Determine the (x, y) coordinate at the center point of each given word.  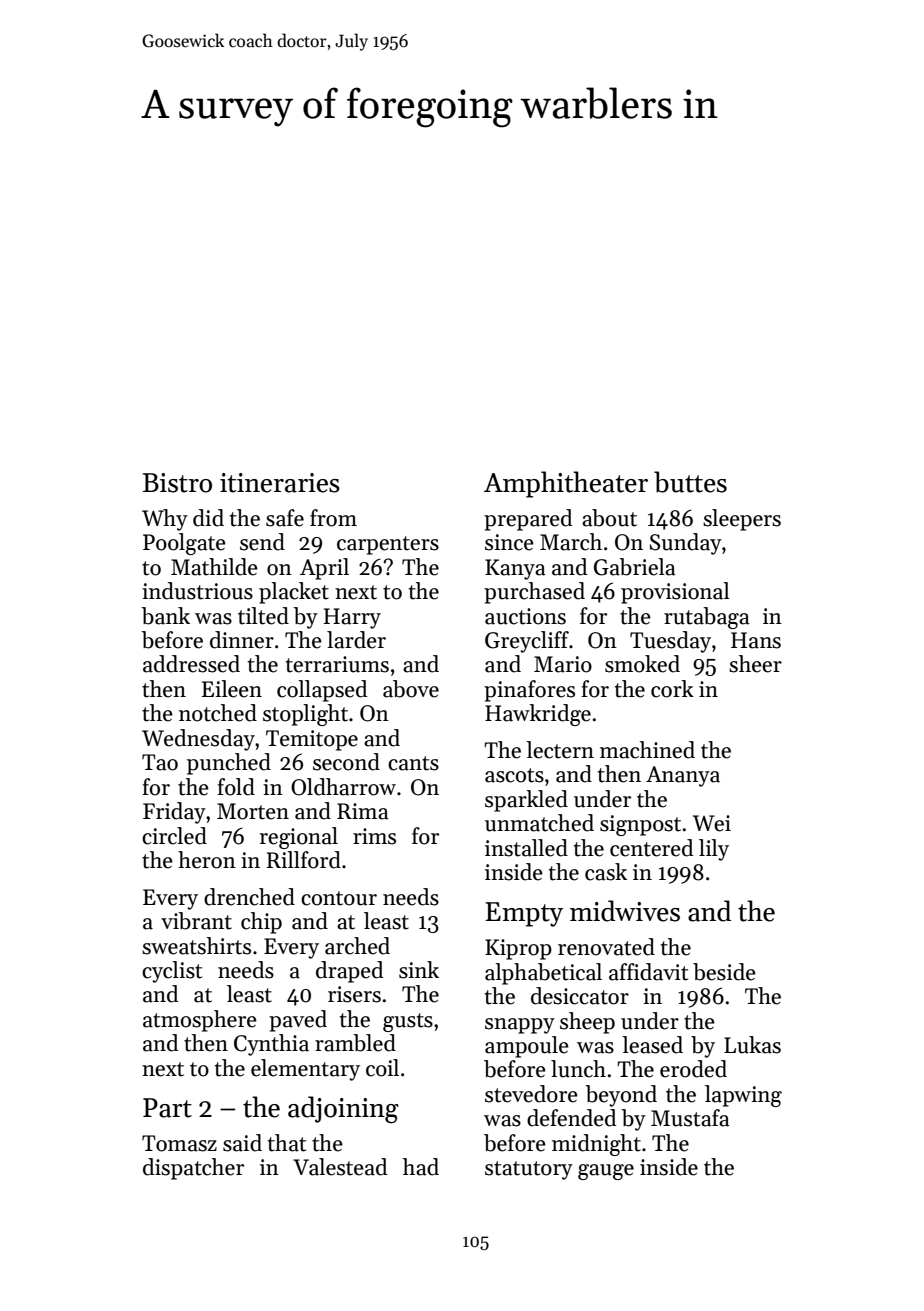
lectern (560, 750)
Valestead (340, 1167)
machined (647, 750)
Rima (363, 811)
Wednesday (198, 740)
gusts (408, 1022)
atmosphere (200, 1021)
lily (714, 850)
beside (724, 972)
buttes (690, 482)
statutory (529, 1170)
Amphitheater (566, 484)
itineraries (280, 483)
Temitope (312, 740)
